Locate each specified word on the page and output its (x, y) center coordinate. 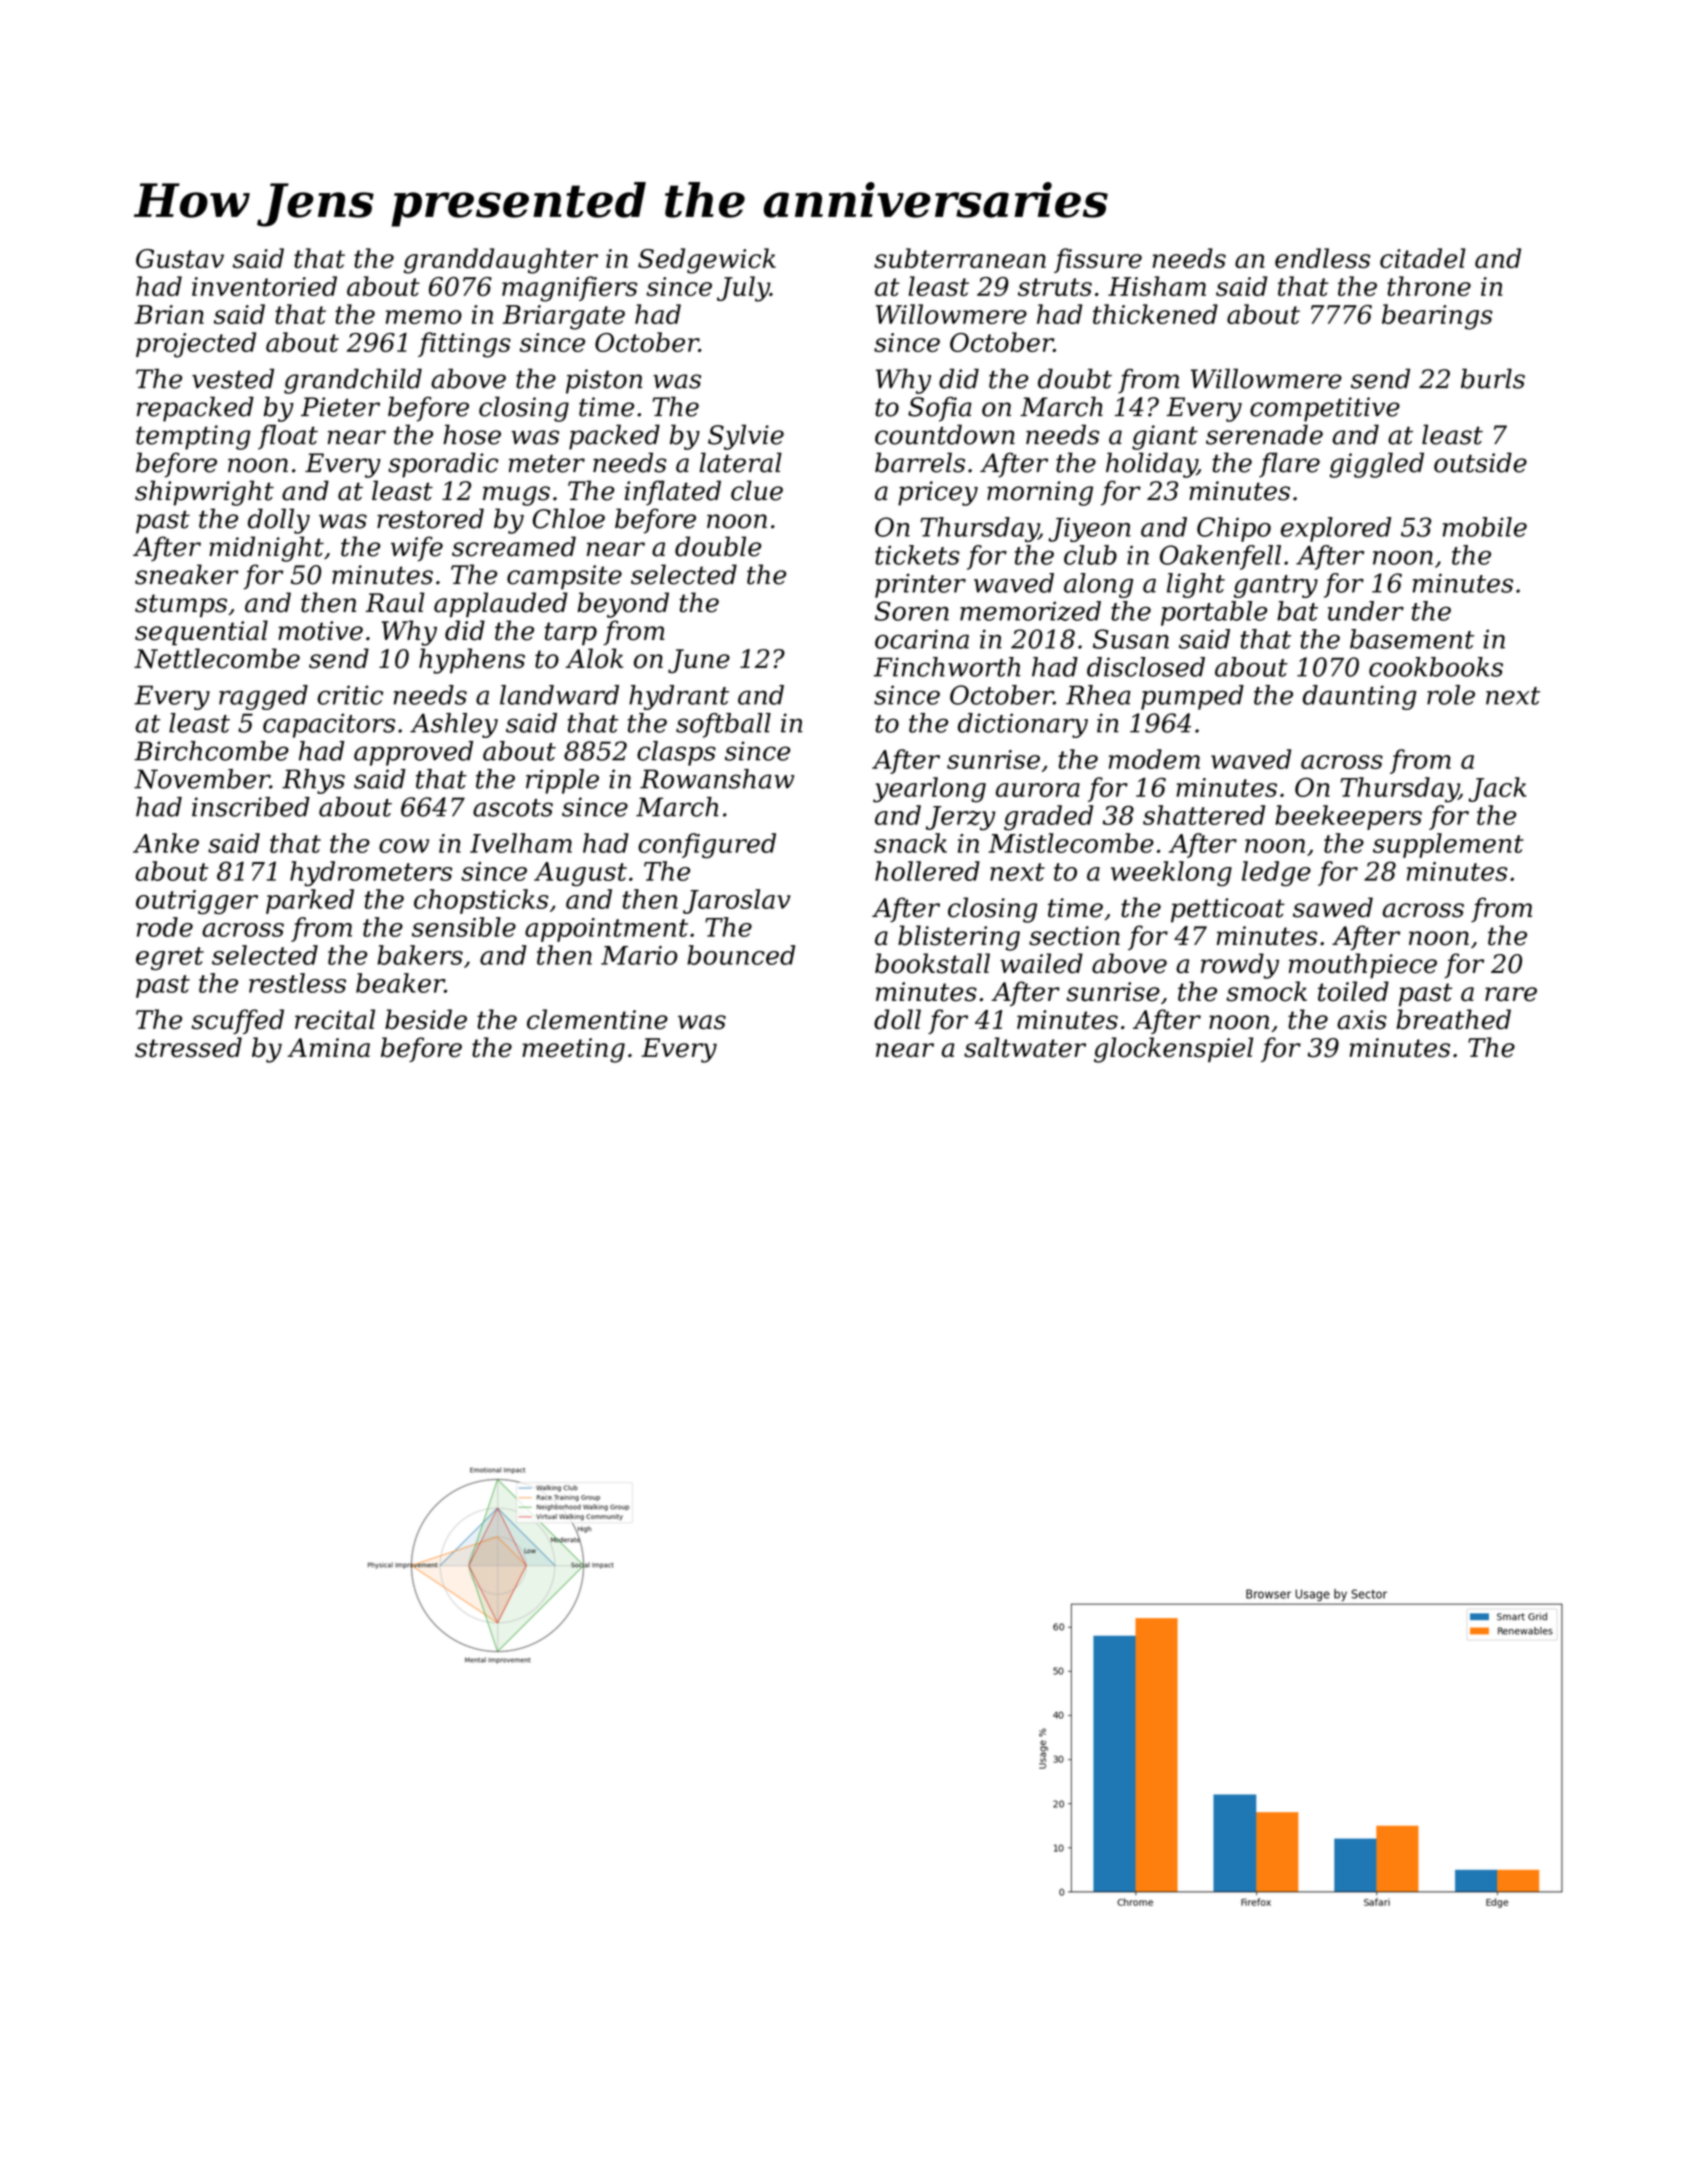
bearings (1437, 317)
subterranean (960, 258)
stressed (188, 1047)
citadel (1422, 258)
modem (1154, 759)
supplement (1448, 845)
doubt (1075, 379)
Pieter (340, 407)
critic (350, 695)
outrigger (197, 902)
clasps (676, 753)
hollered (927, 871)
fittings (464, 345)
